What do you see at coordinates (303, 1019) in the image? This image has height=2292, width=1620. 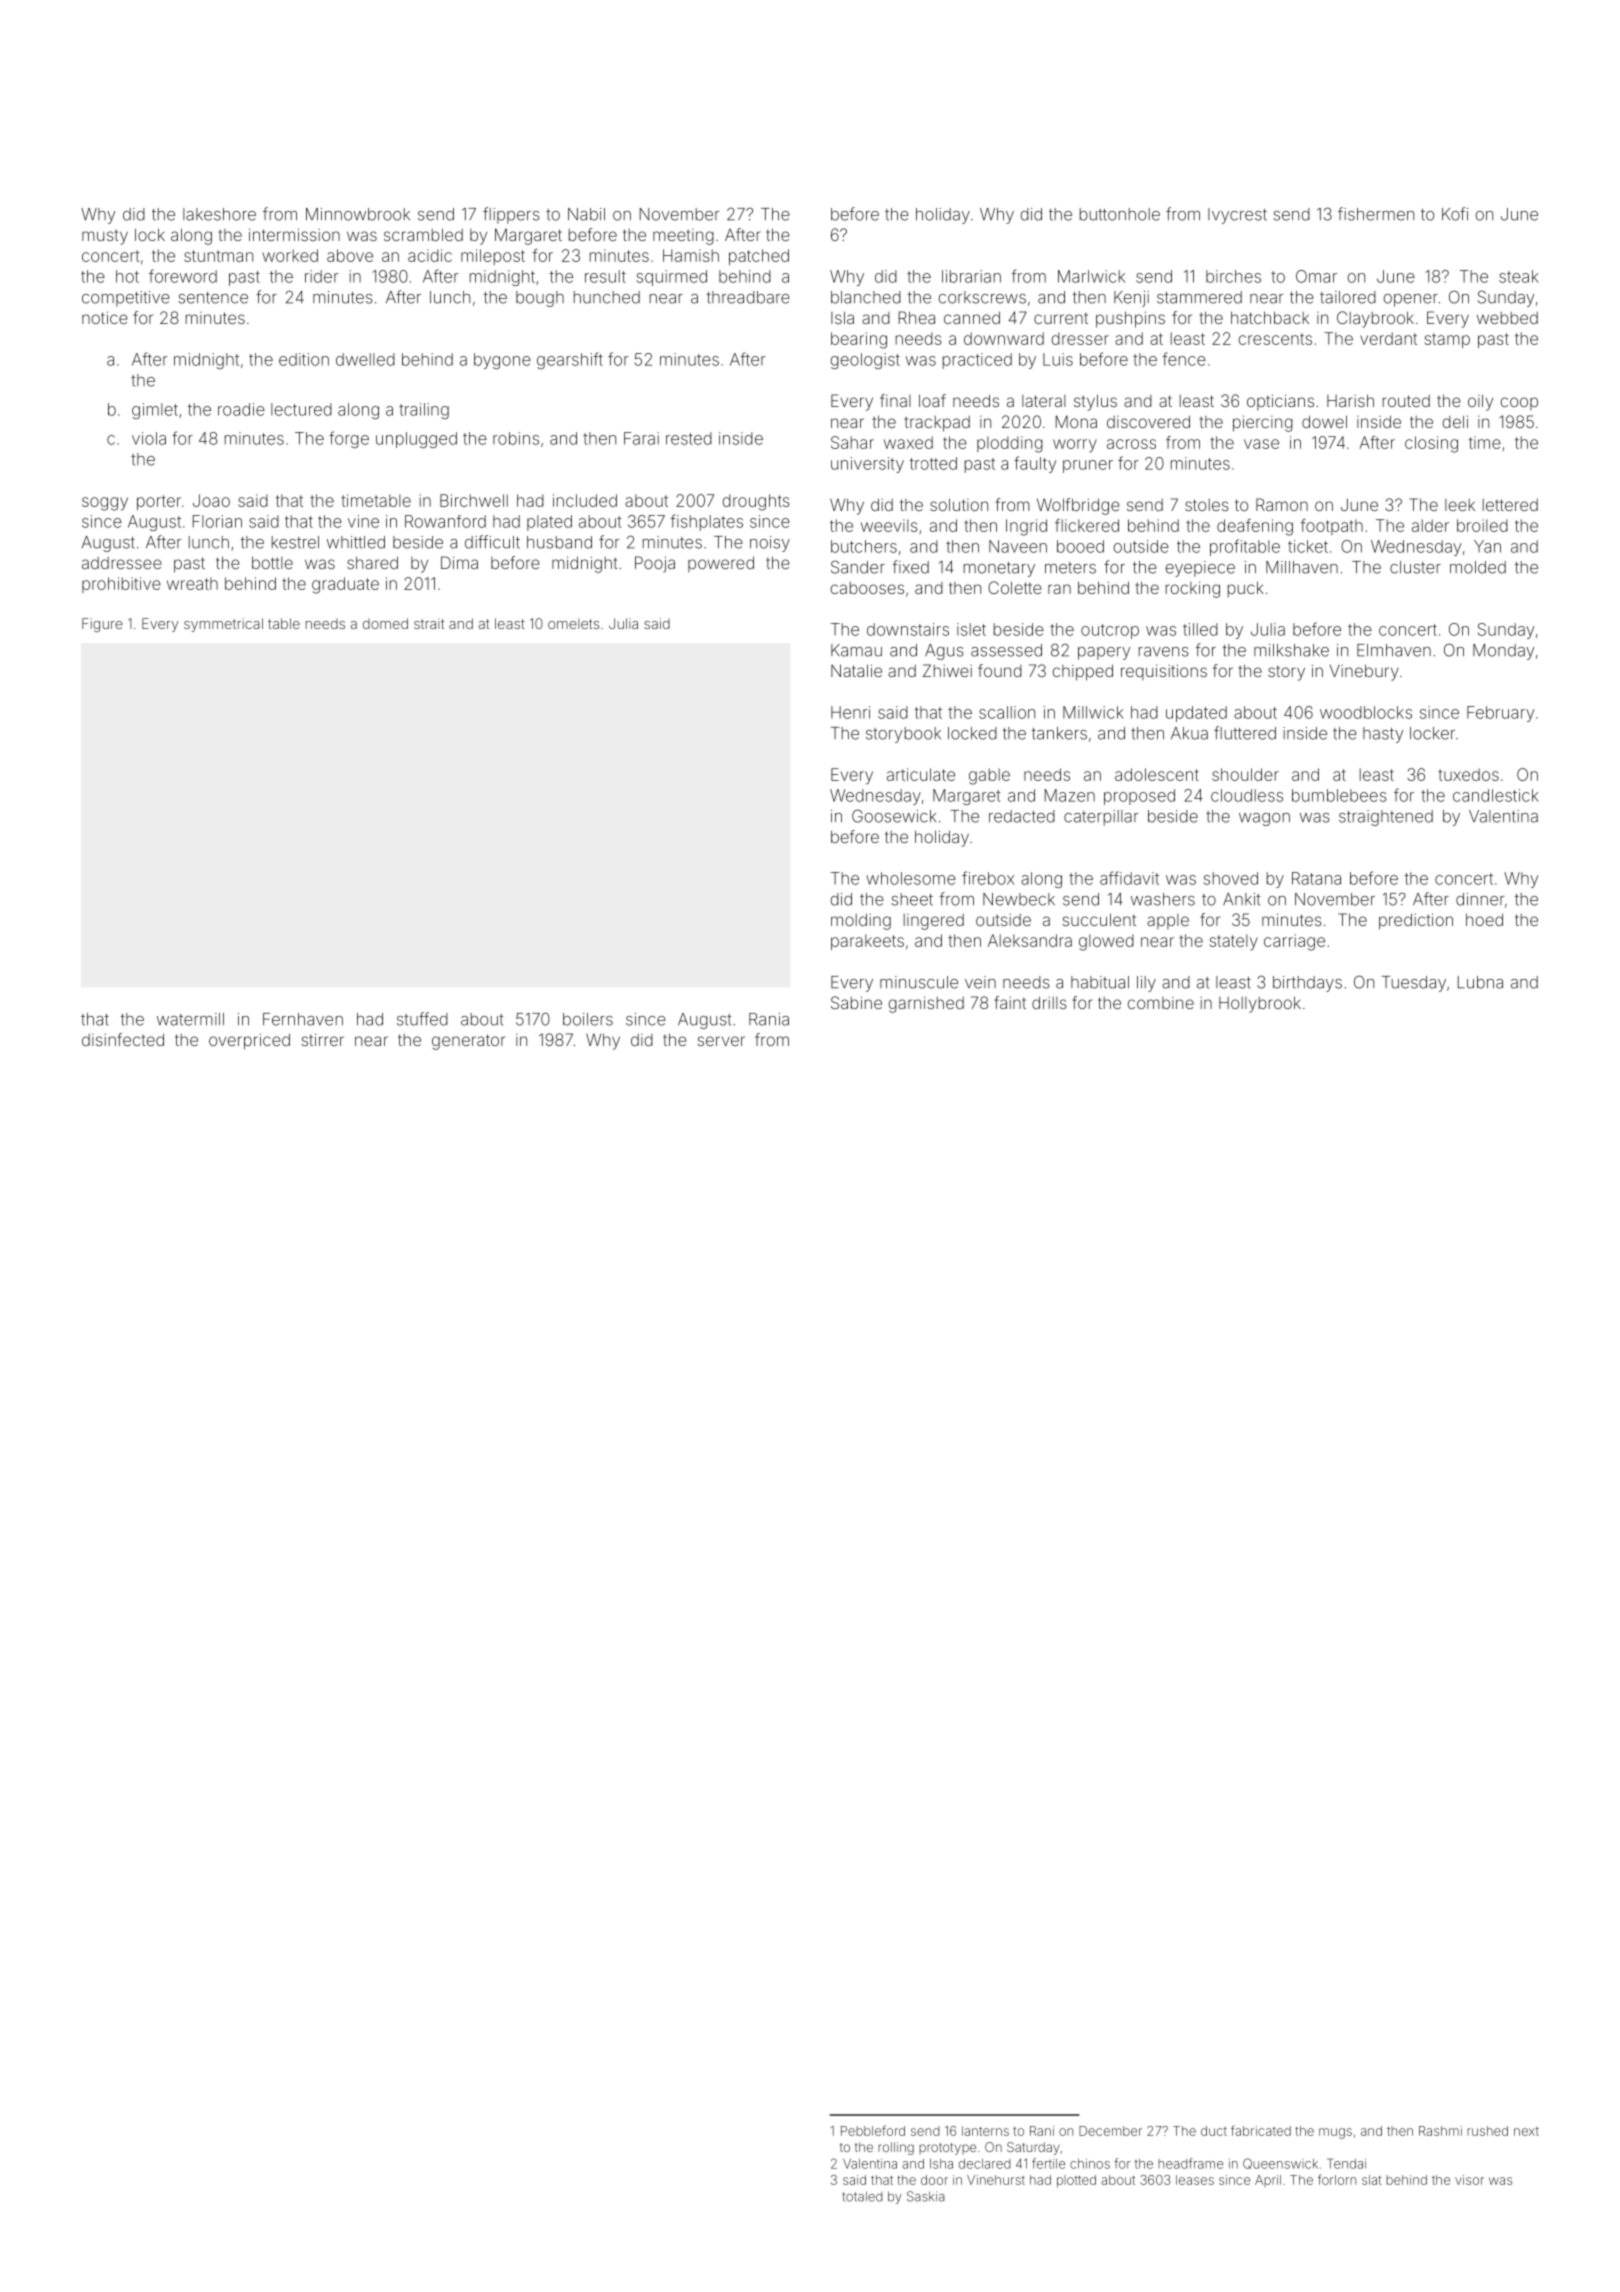 I see `Fernhaven` at bounding box center [303, 1019].
